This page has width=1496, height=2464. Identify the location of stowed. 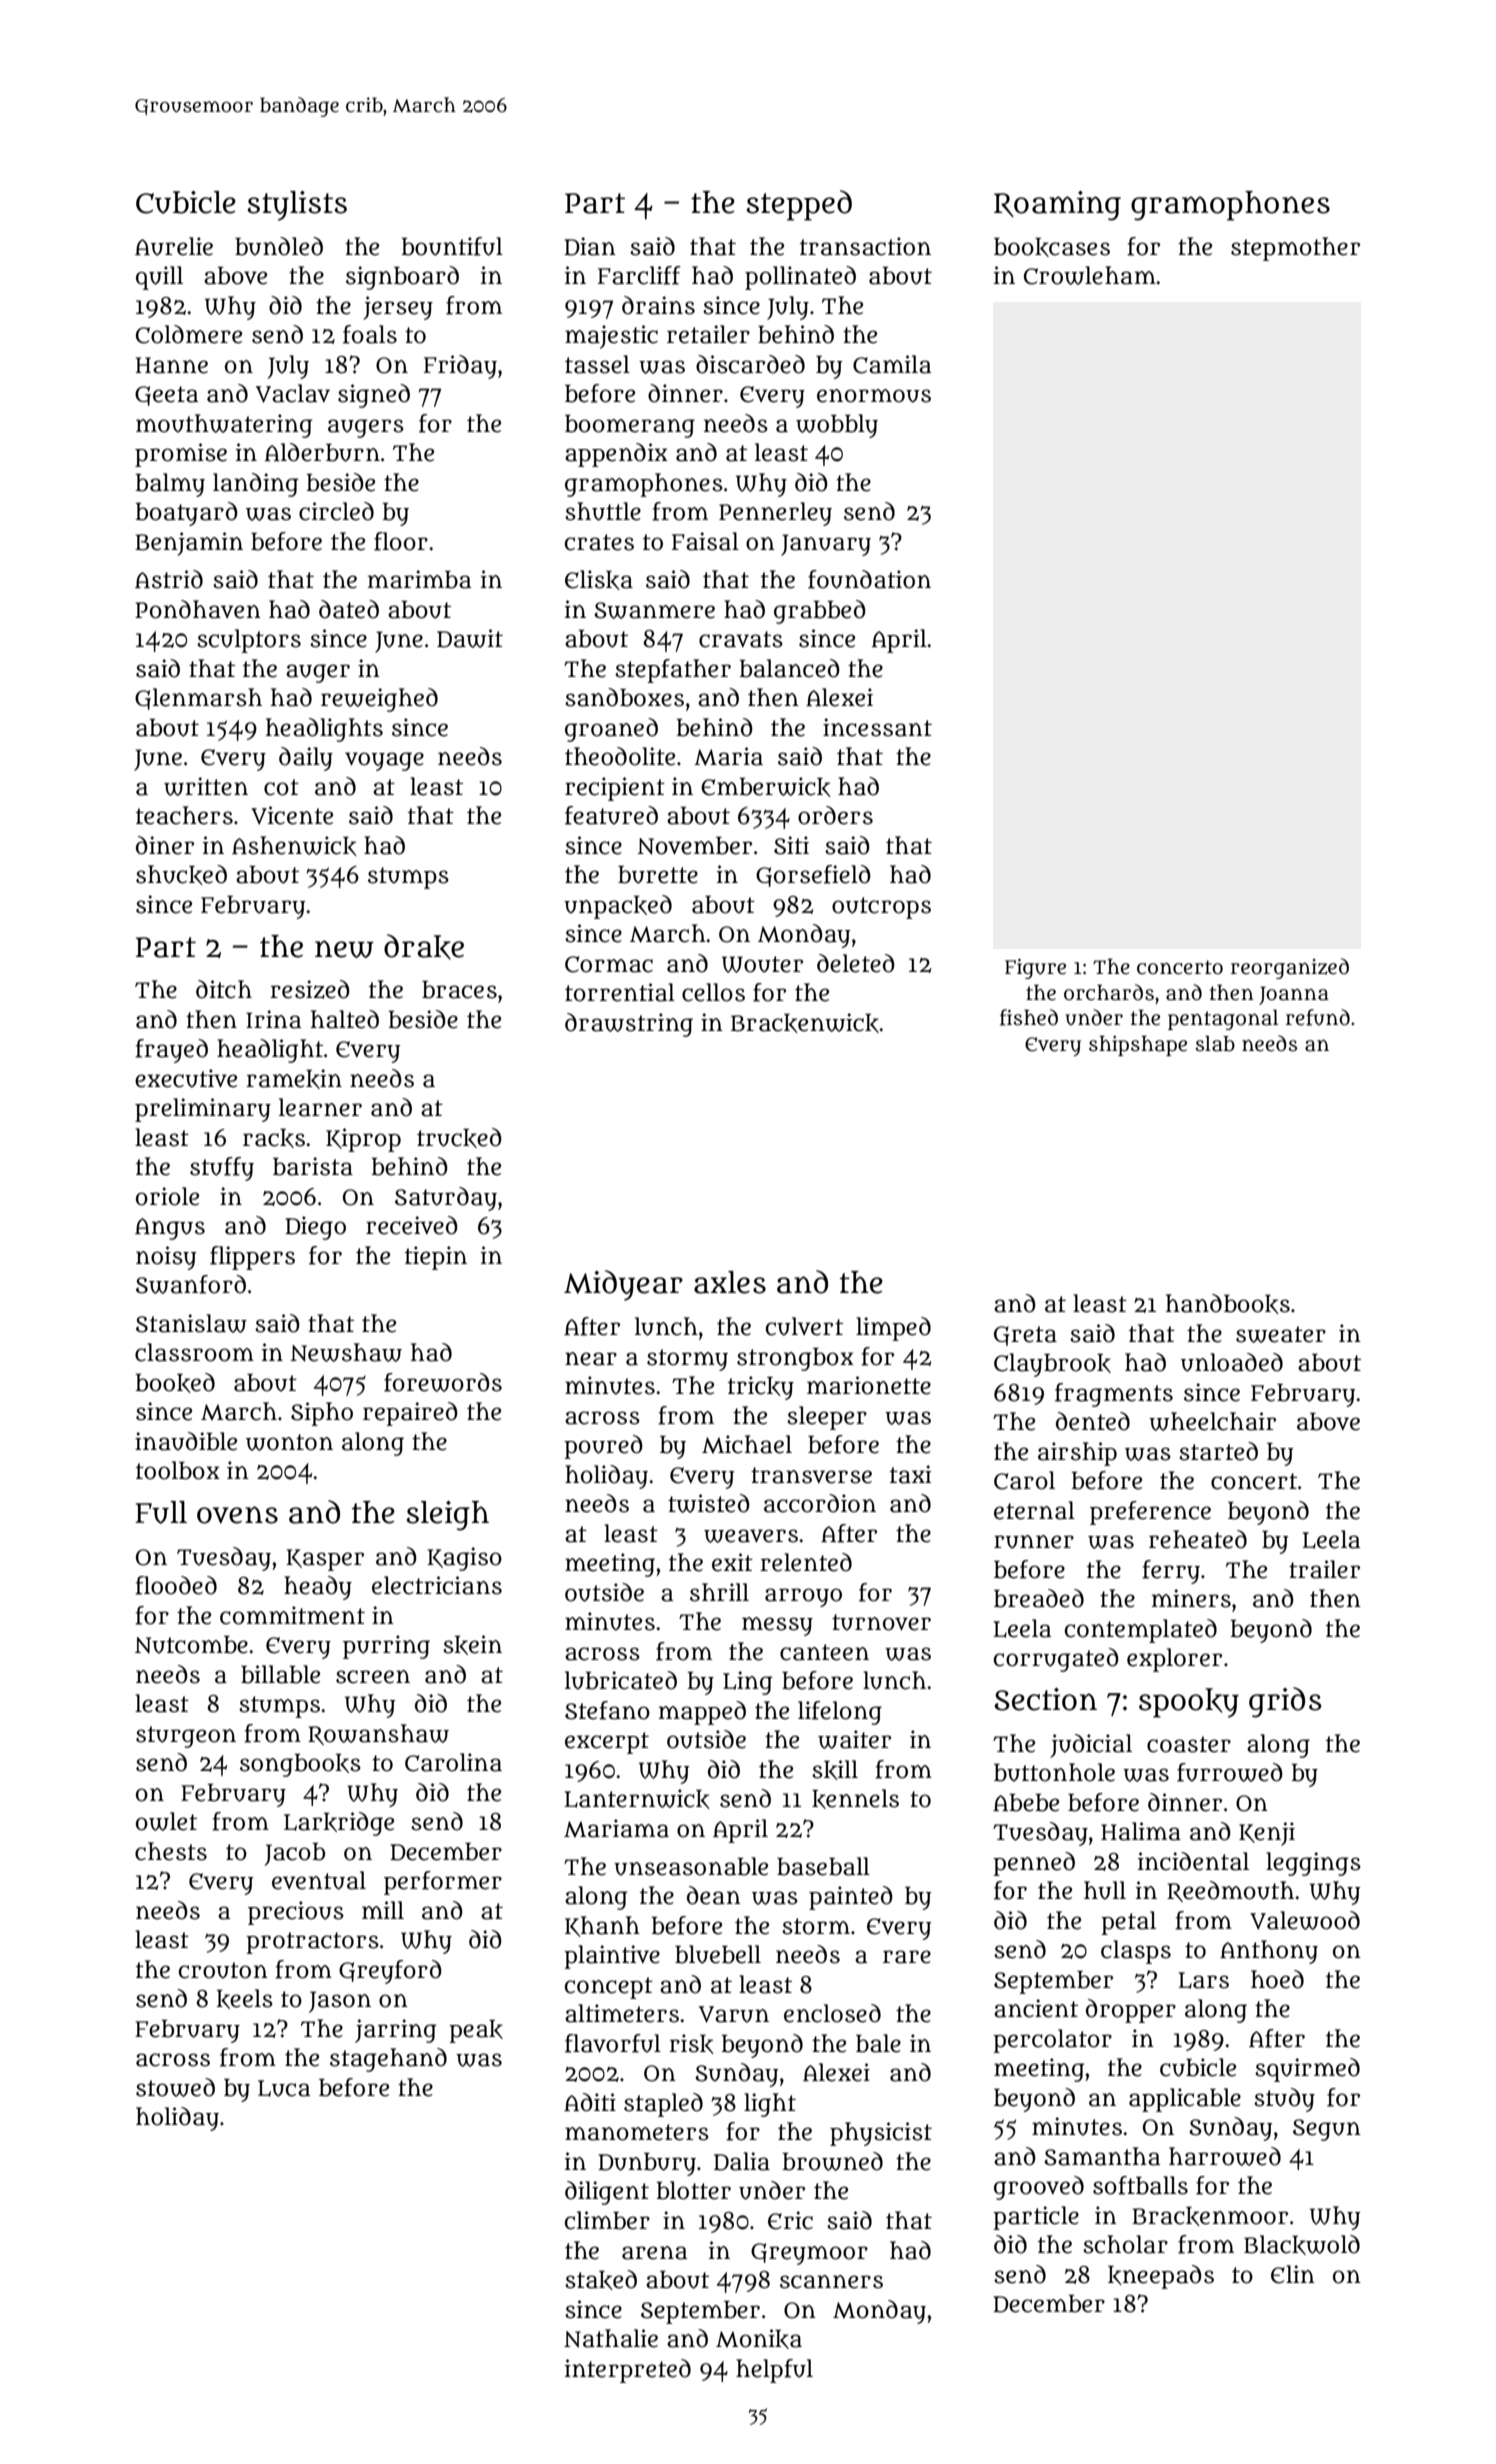
(175, 2087).
